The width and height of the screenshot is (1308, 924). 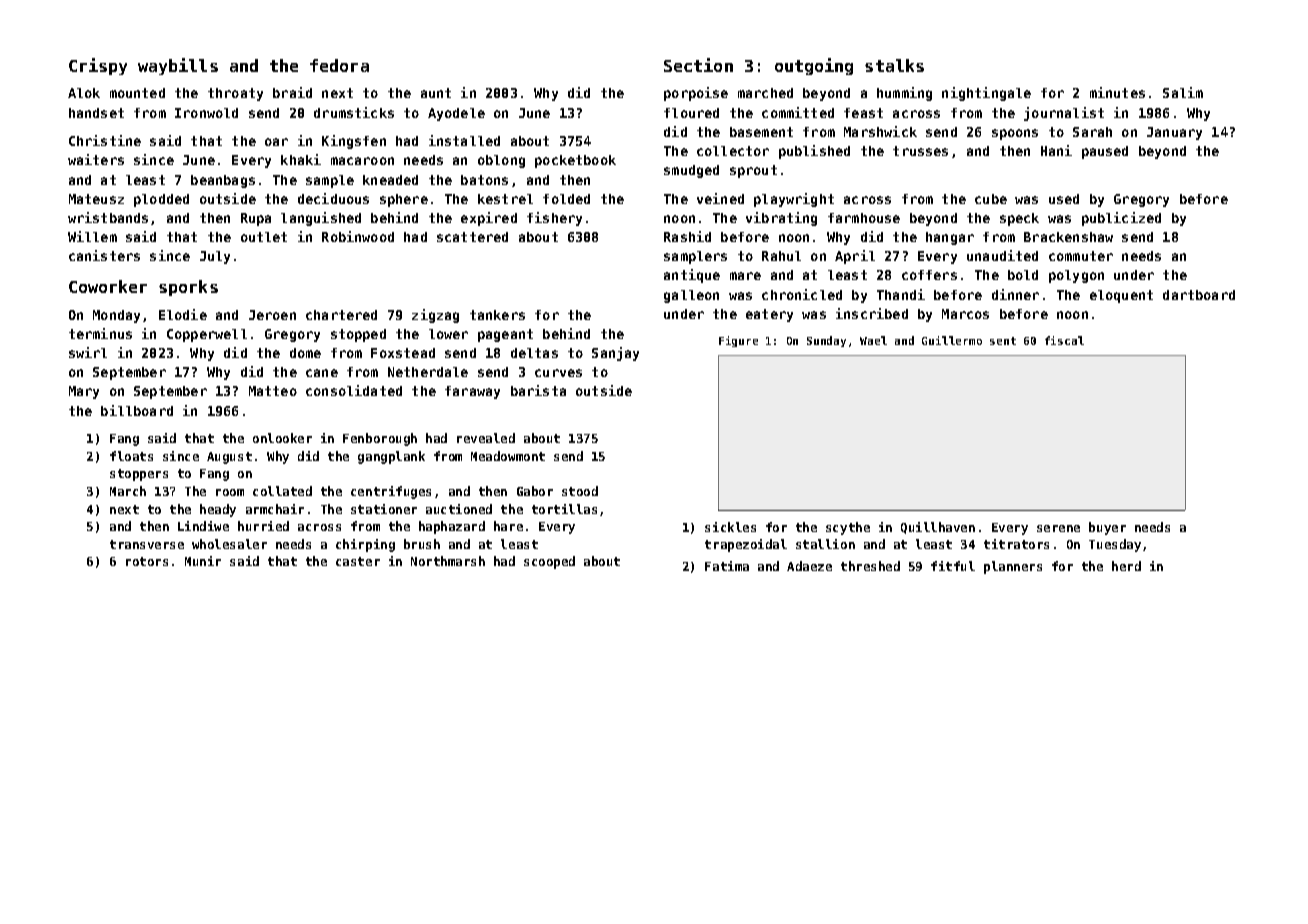 I want to click on Sanjay, so click(x=615, y=354).
